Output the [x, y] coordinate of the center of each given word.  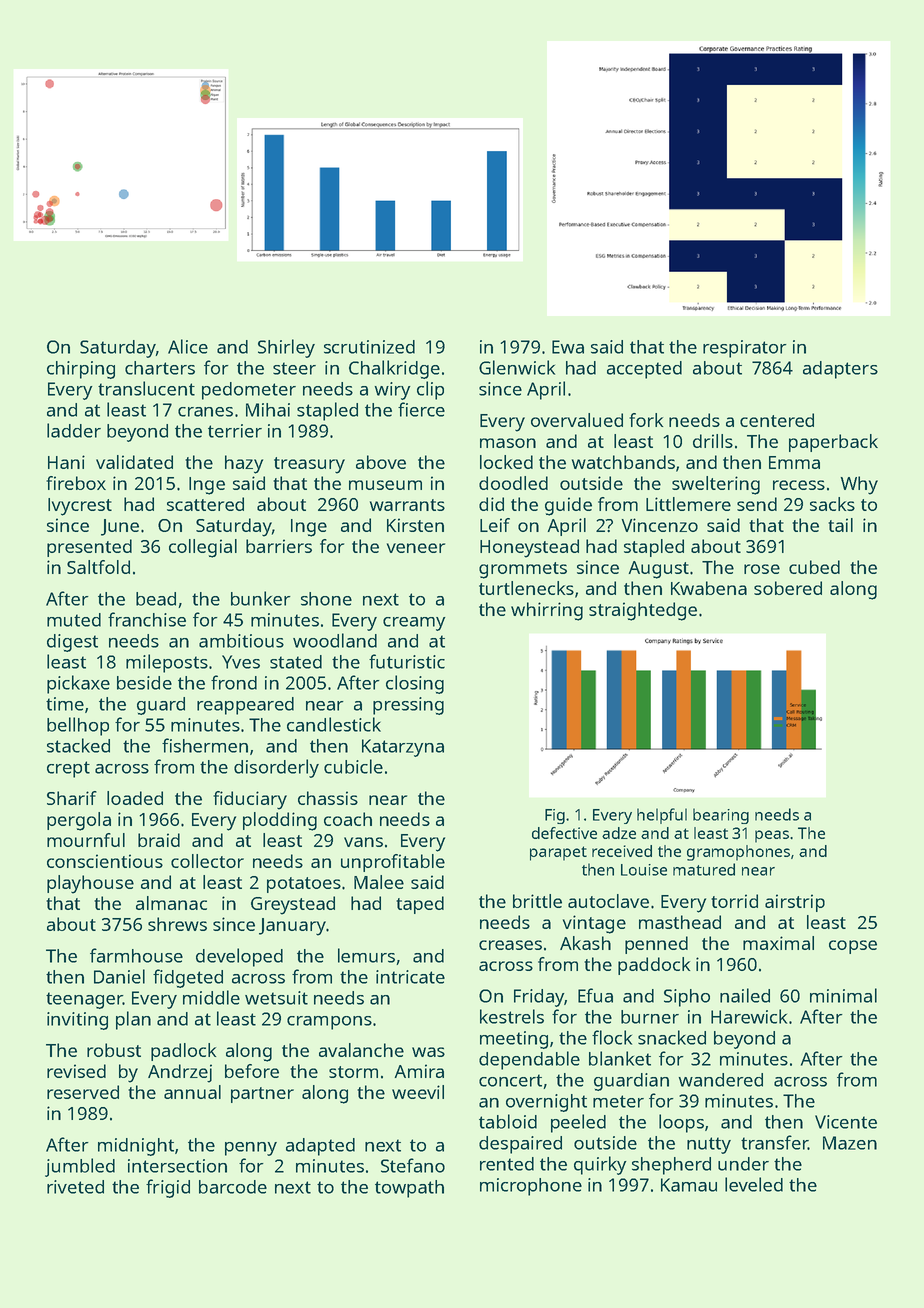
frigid [168, 1188]
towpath [409, 1189]
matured [704, 869]
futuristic [407, 661]
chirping [81, 370]
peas [772, 836]
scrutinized [369, 347]
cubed [814, 567]
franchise [147, 619]
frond [234, 682]
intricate [410, 977]
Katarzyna [403, 748]
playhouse [90, 884]
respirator [745, 349]
